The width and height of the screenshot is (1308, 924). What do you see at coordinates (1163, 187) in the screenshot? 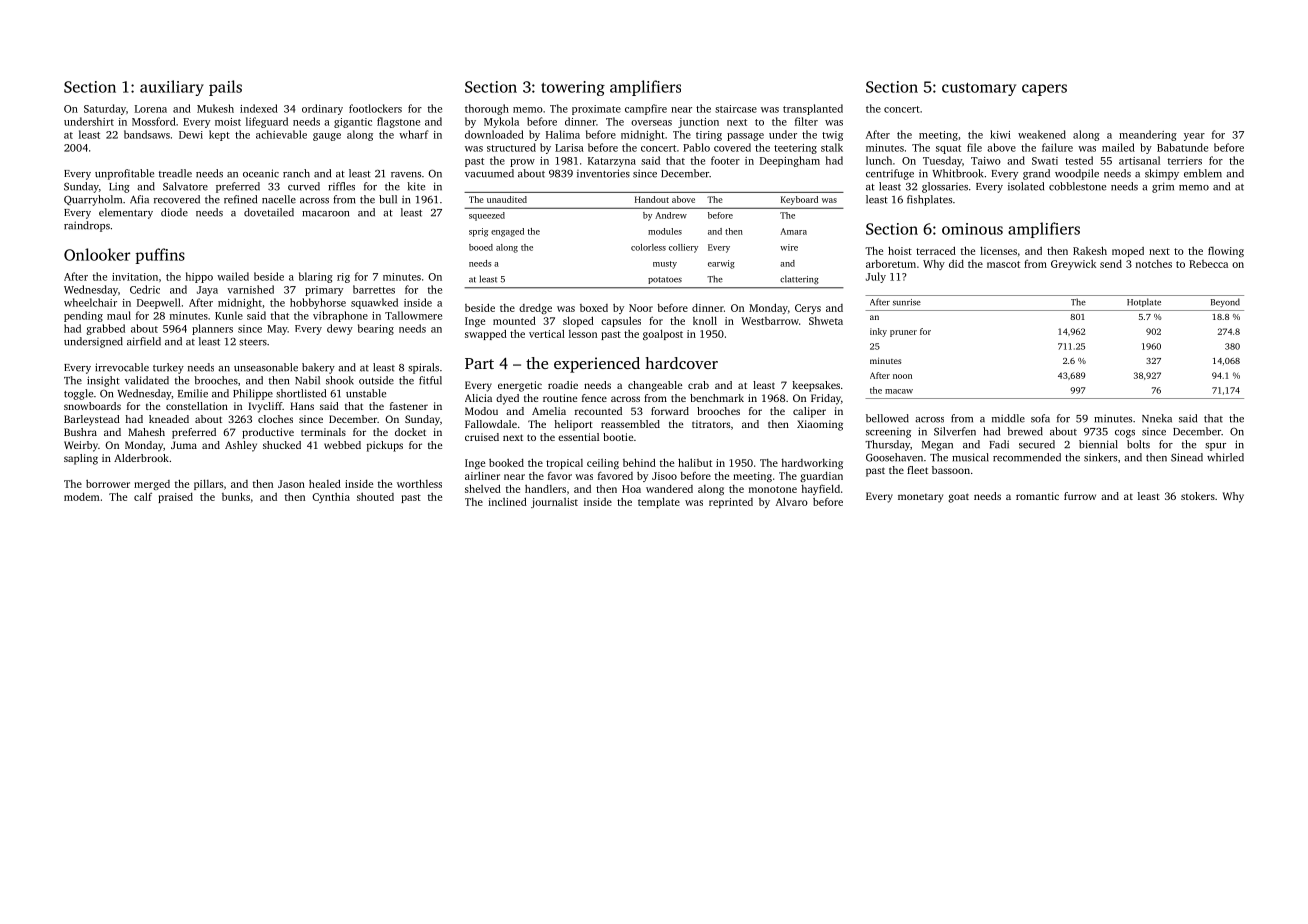
I see `grim` at bounding box center [1163, 187].
